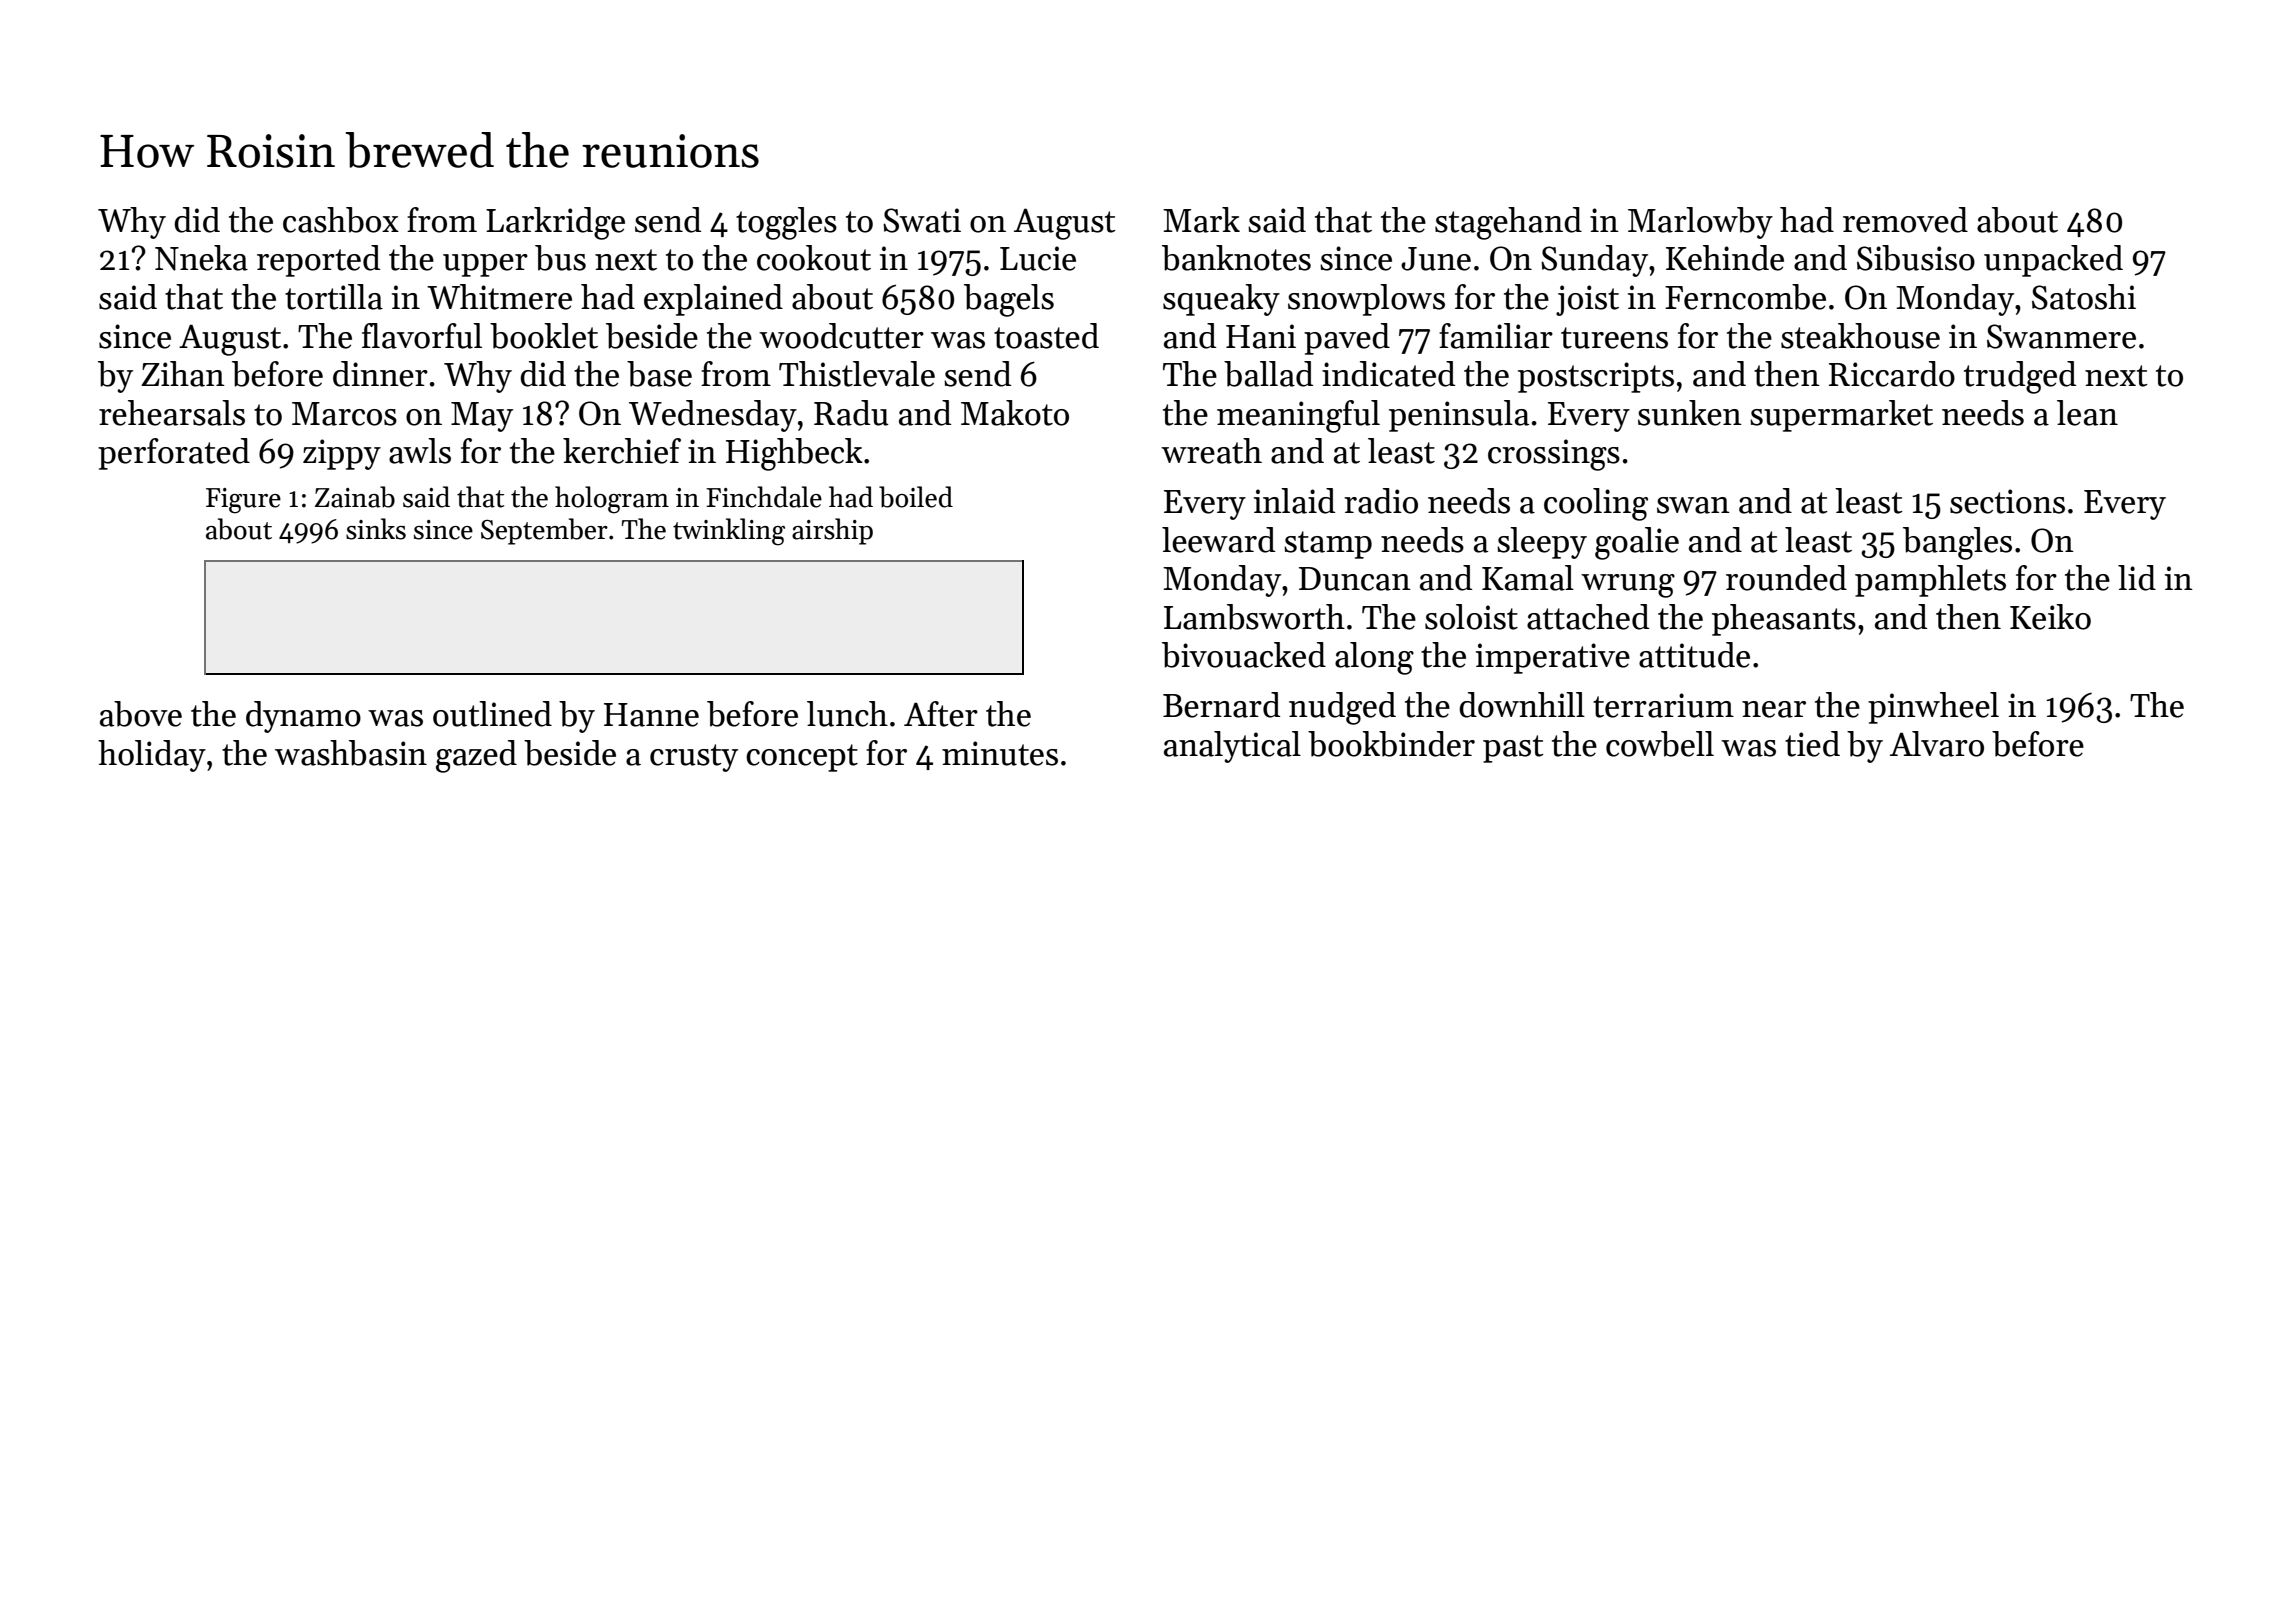 This document has height=1620, width=2292. Describe the element at coordinates (2007, 501) in the document. I see `sections` at that location.
